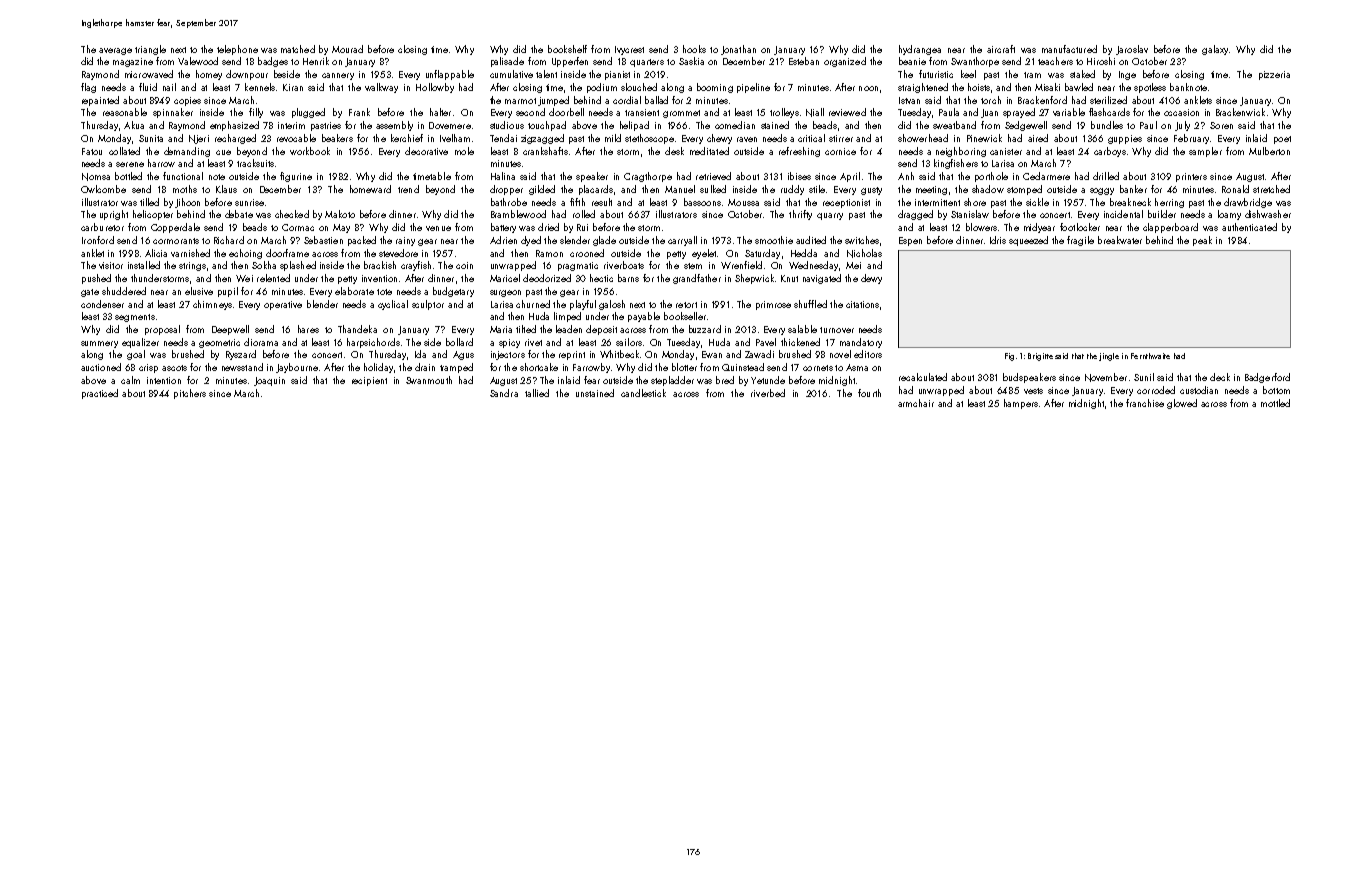 The width and height of the page is (1372, 887). Describe the element at coordinates (507, 125) in the page. I see `studious` at that location.
